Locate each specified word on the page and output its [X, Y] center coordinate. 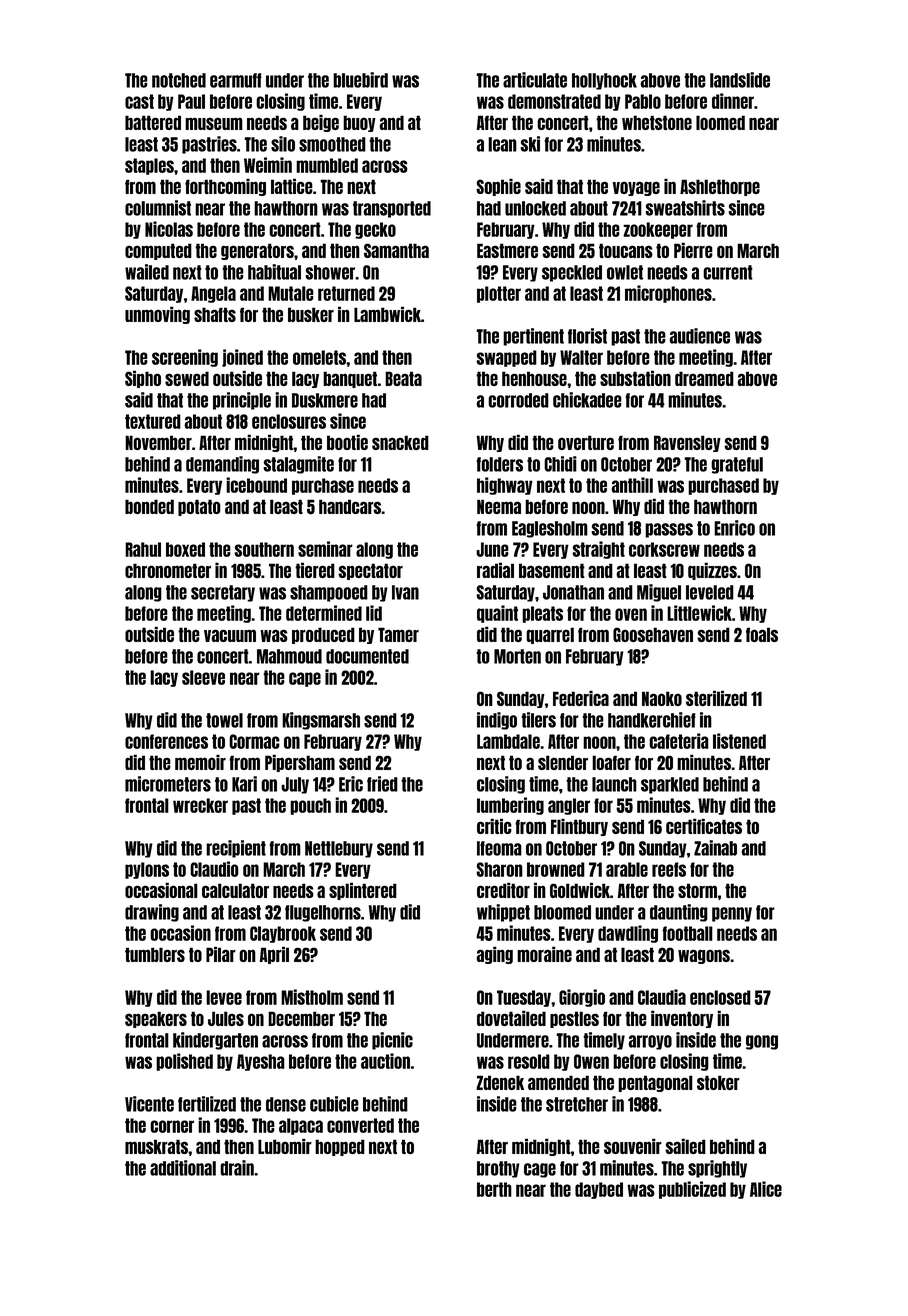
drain [237, 1168]
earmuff [236, 80]
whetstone [657, 122]
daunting [679, 913]
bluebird [360, 80]
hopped [340, 1147]
